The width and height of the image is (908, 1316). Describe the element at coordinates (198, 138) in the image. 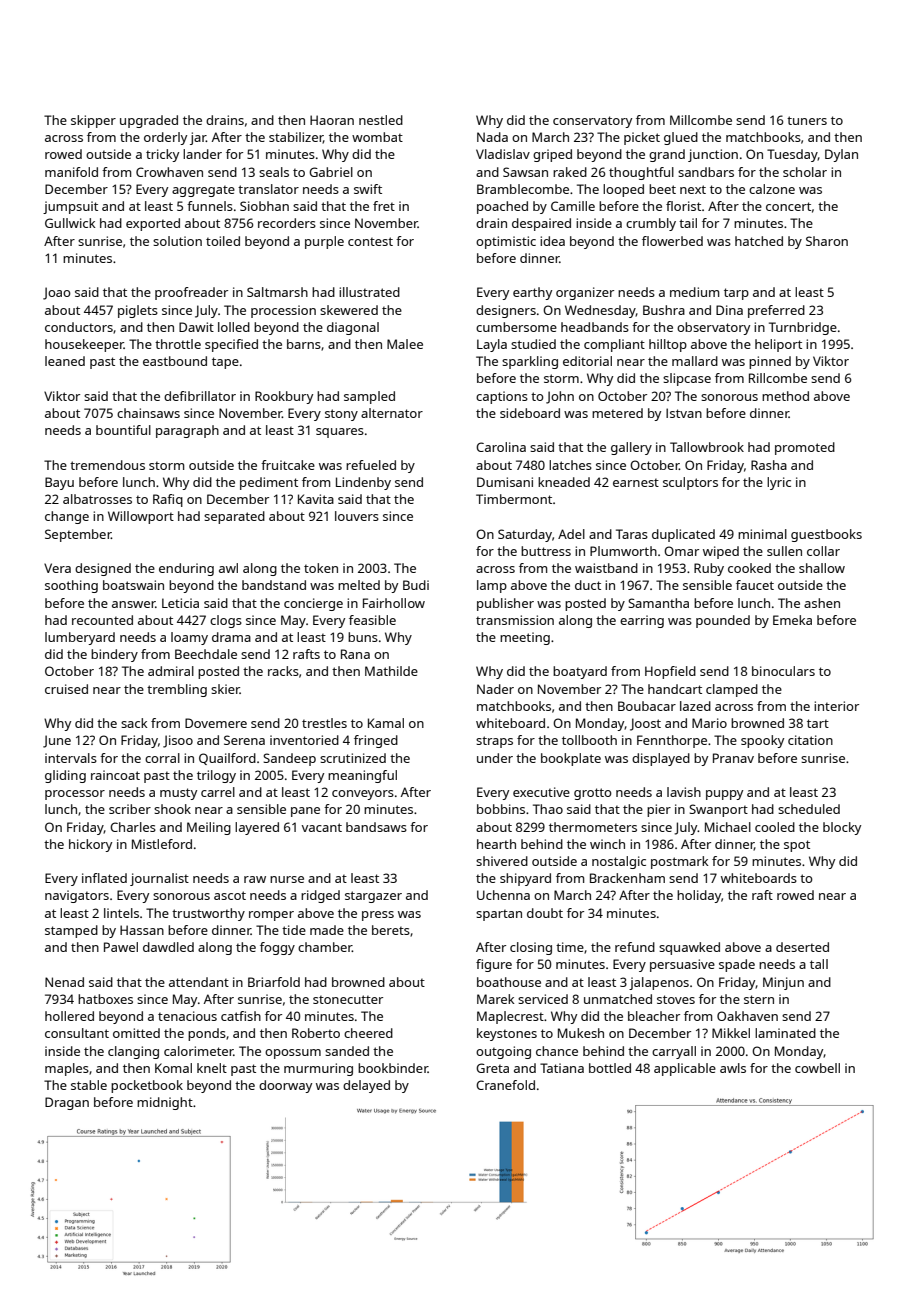

I see `jar` at that location.
